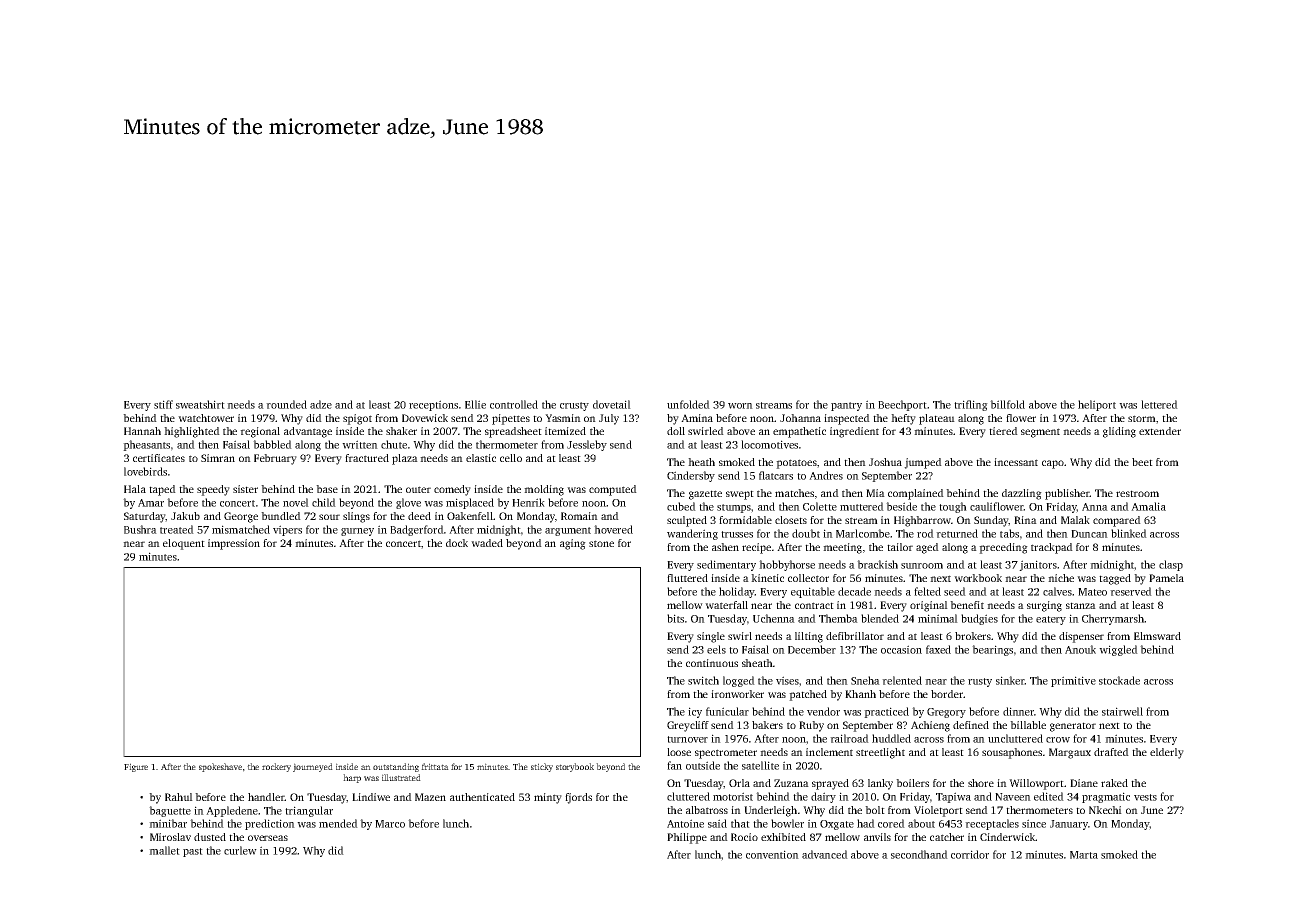 This image has width=1308, height=924. Describe the element at coordinates (1131, 591) in the image. I see `reserved` at that location.
